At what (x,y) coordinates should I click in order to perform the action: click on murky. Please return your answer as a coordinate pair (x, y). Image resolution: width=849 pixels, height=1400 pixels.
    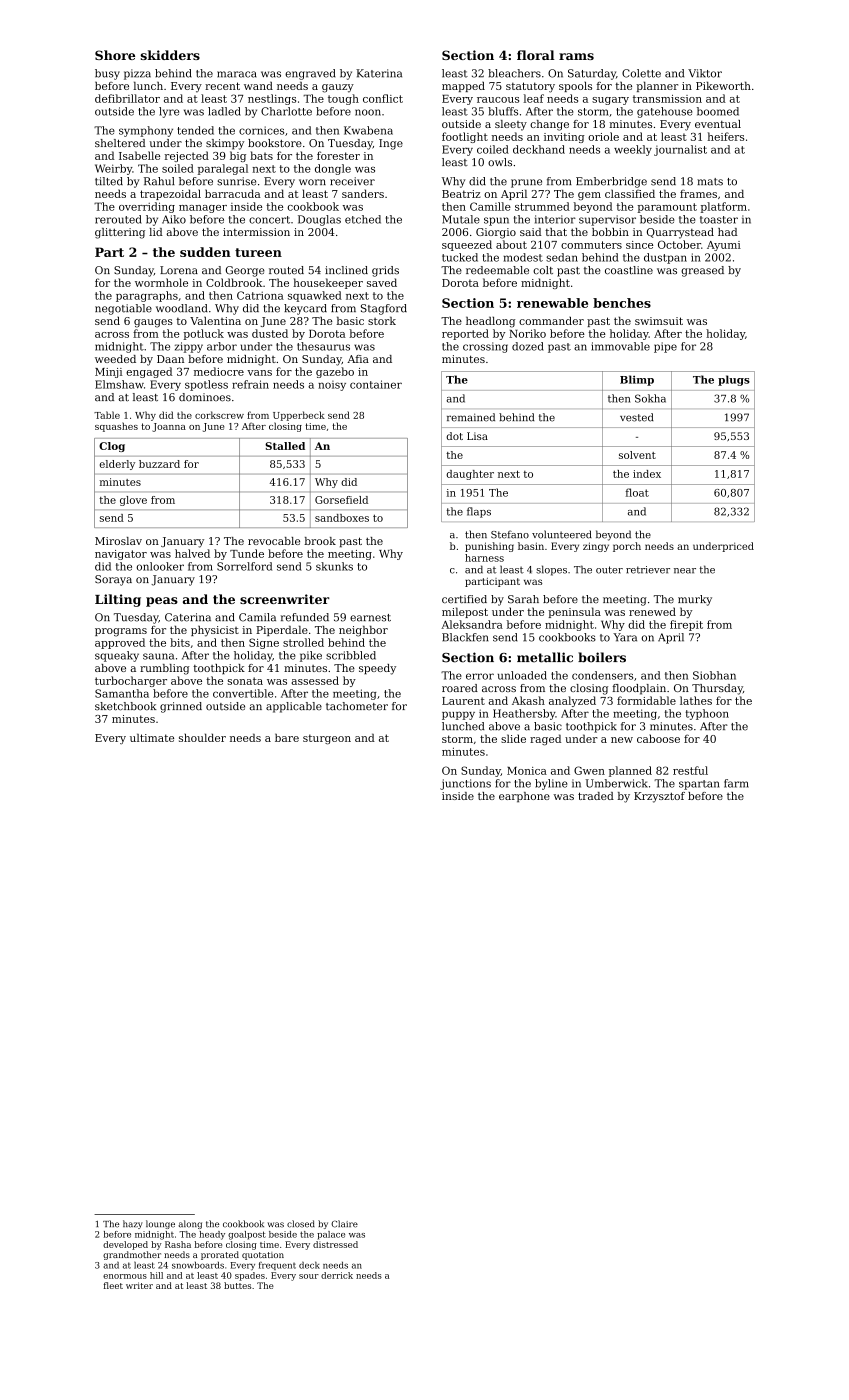
    Looking at the image, I should click on (695, 600).
